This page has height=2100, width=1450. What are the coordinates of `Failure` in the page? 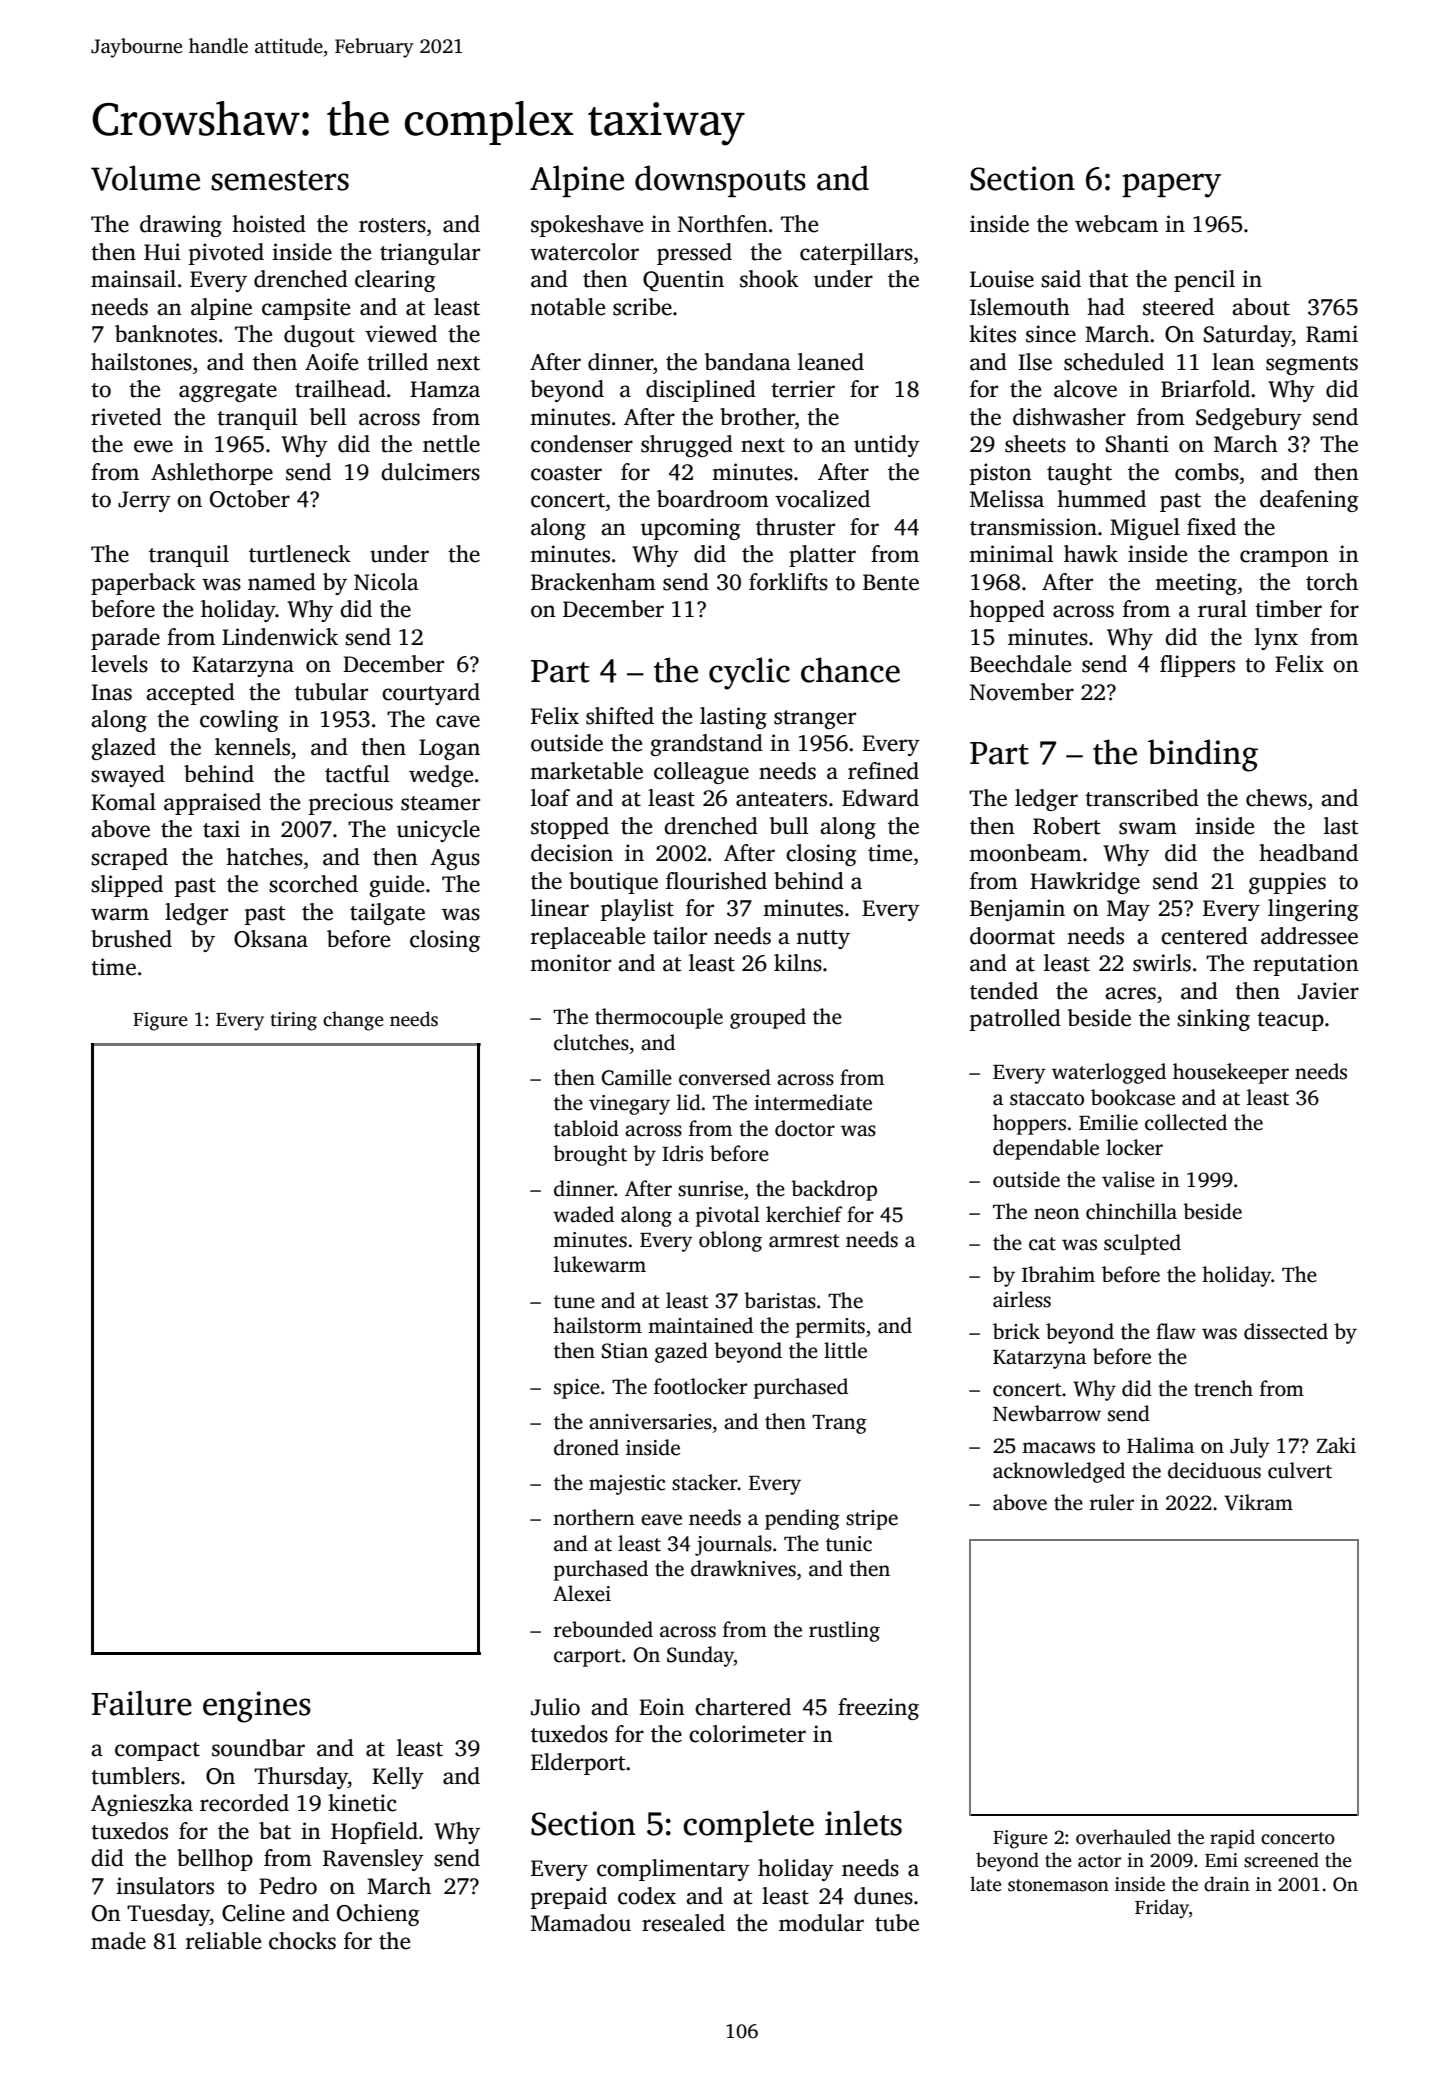 It's located at (141, 1703).
